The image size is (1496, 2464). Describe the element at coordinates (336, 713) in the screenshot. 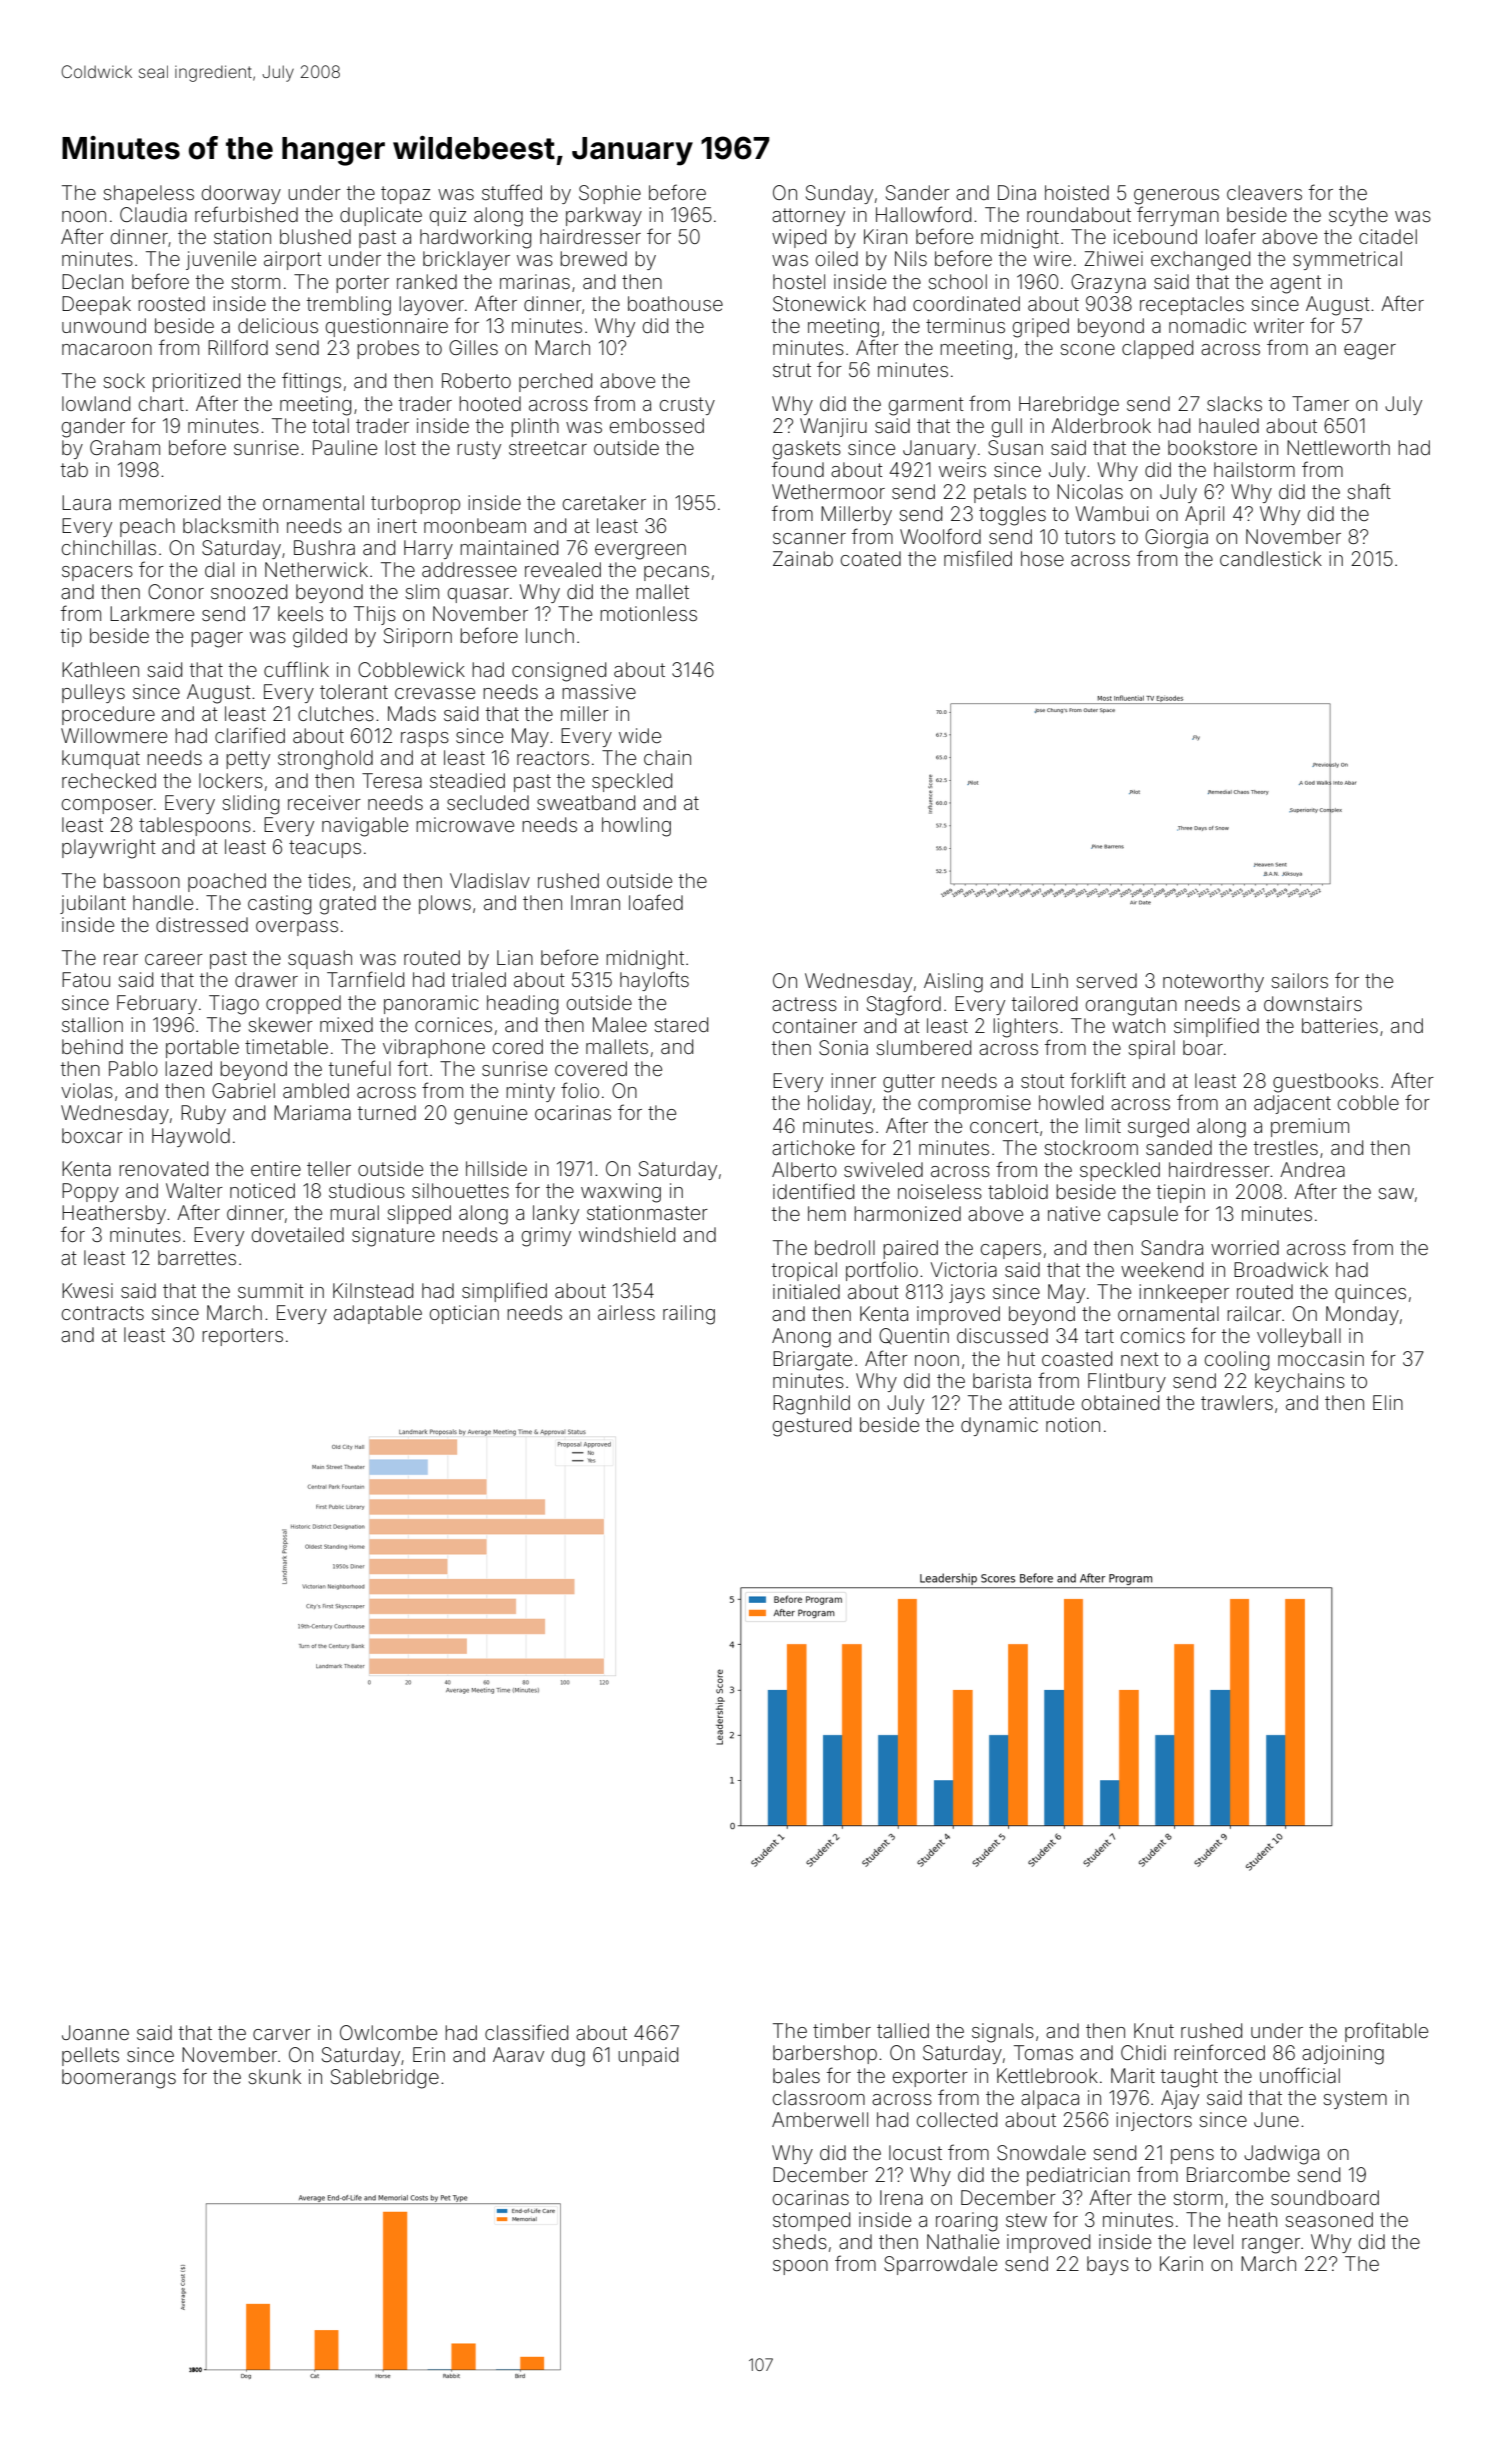

I see `clutches` at that location.
